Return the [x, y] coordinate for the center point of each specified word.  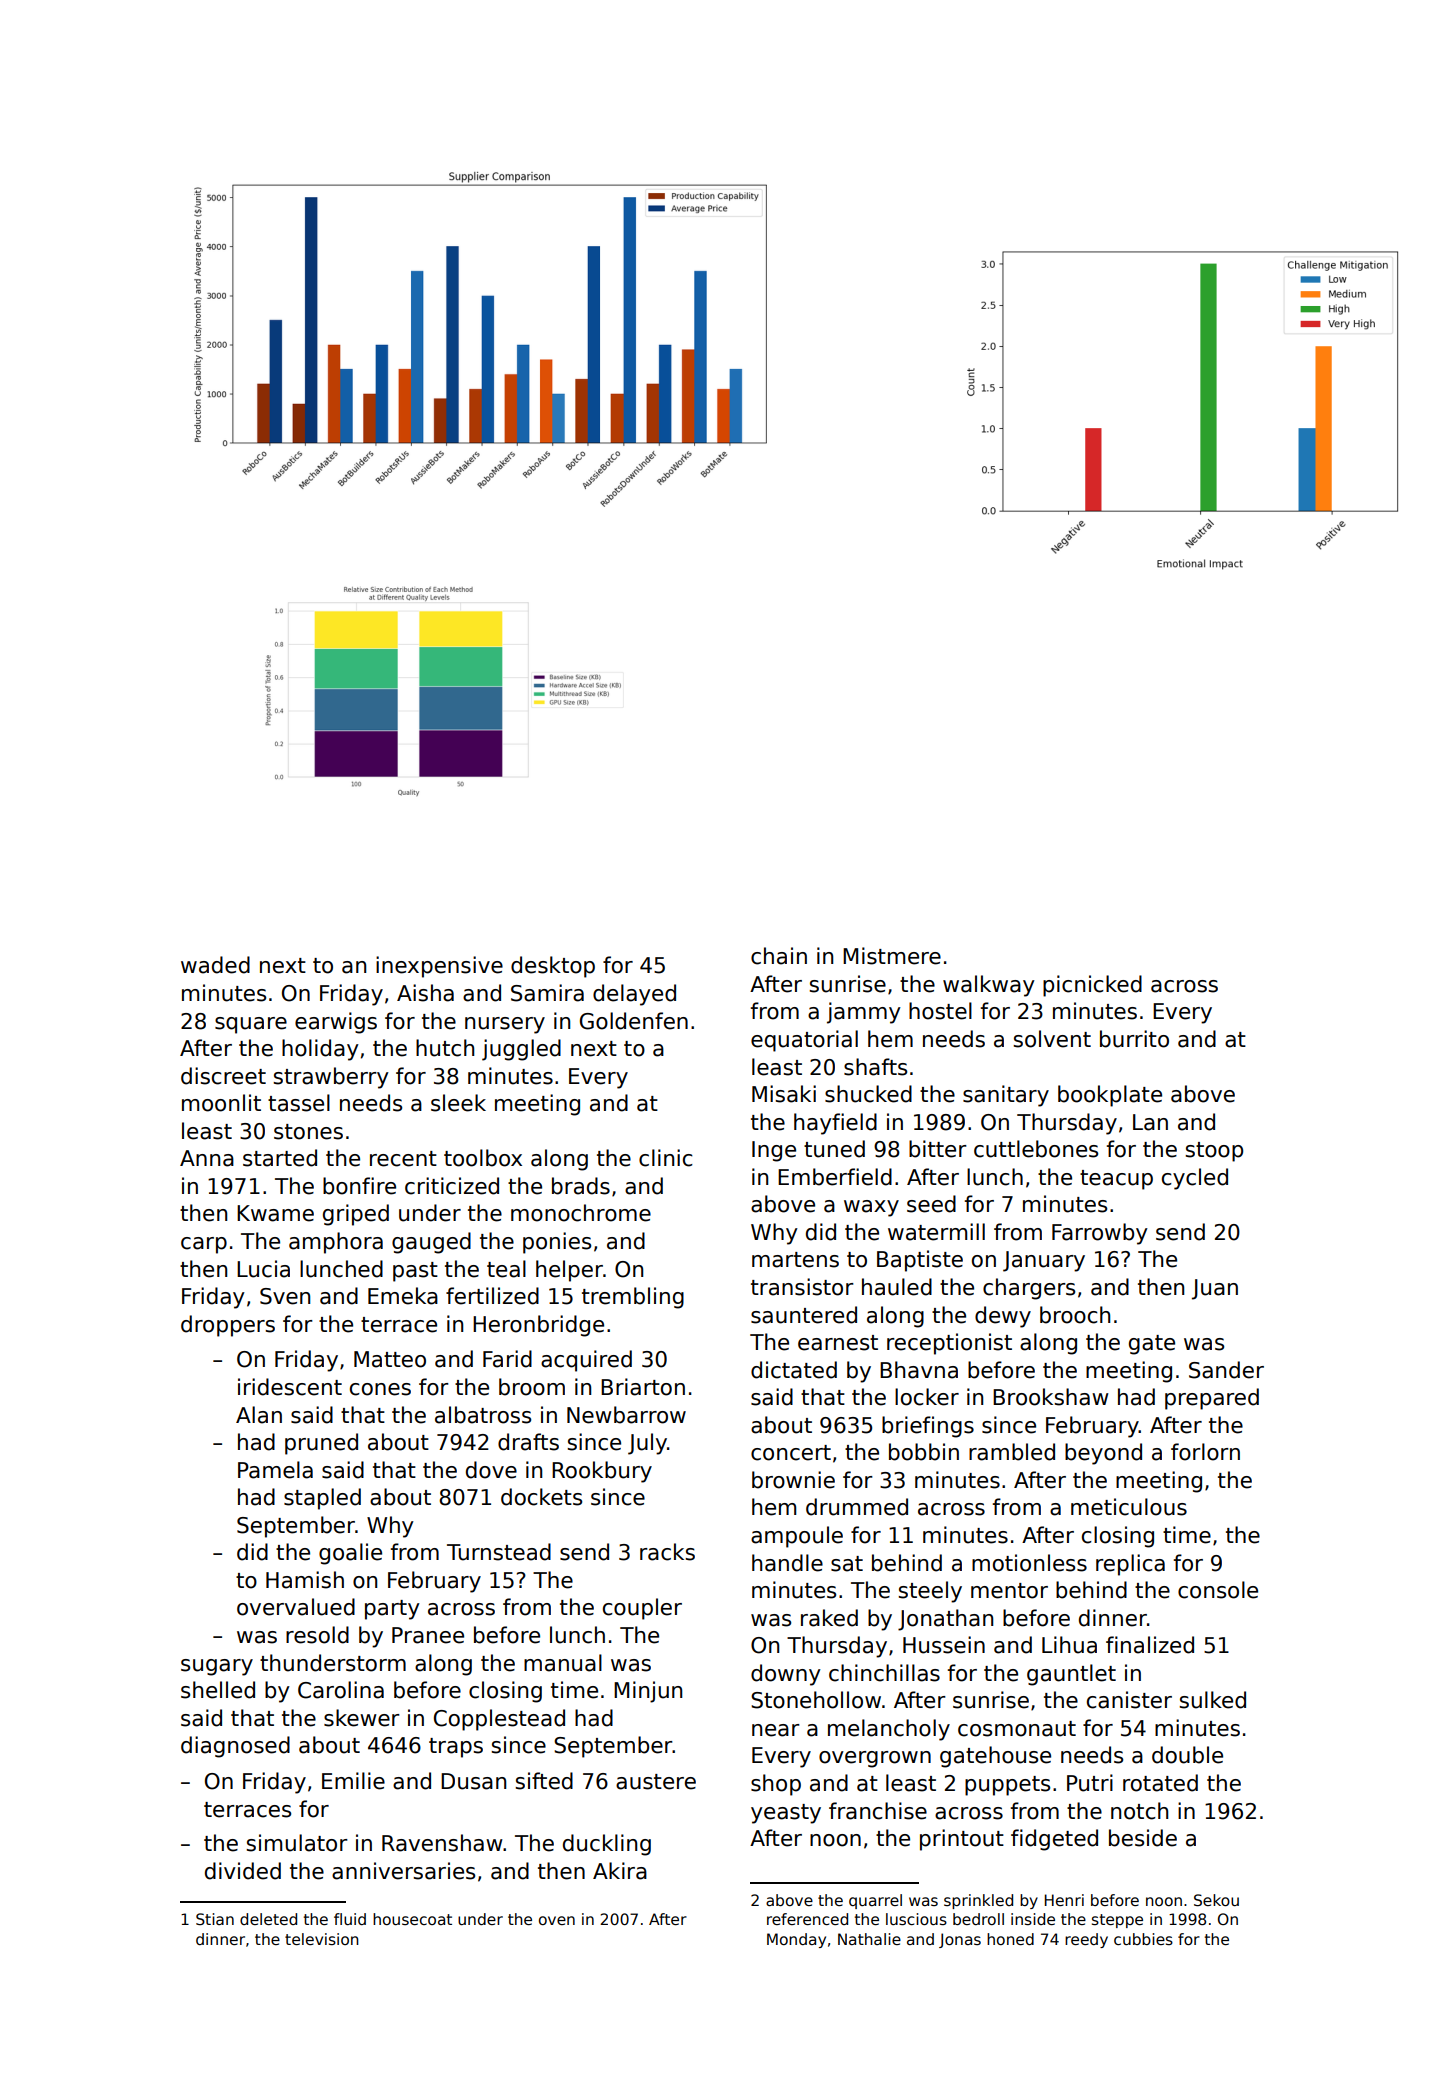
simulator [297, 1843]
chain [779, 956]
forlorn [1205, 1452]
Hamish [305, 1580]
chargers [1029, 1289]
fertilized [492, 1296]
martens [795, 1260]
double [1187, 1755]
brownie [793, 1480]
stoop [1214, 1152]
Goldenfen [634, 1021]
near [776, 1730]
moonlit [221, 1103]
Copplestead [499, 1720]
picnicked [1092, 986]
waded [215, 965]
